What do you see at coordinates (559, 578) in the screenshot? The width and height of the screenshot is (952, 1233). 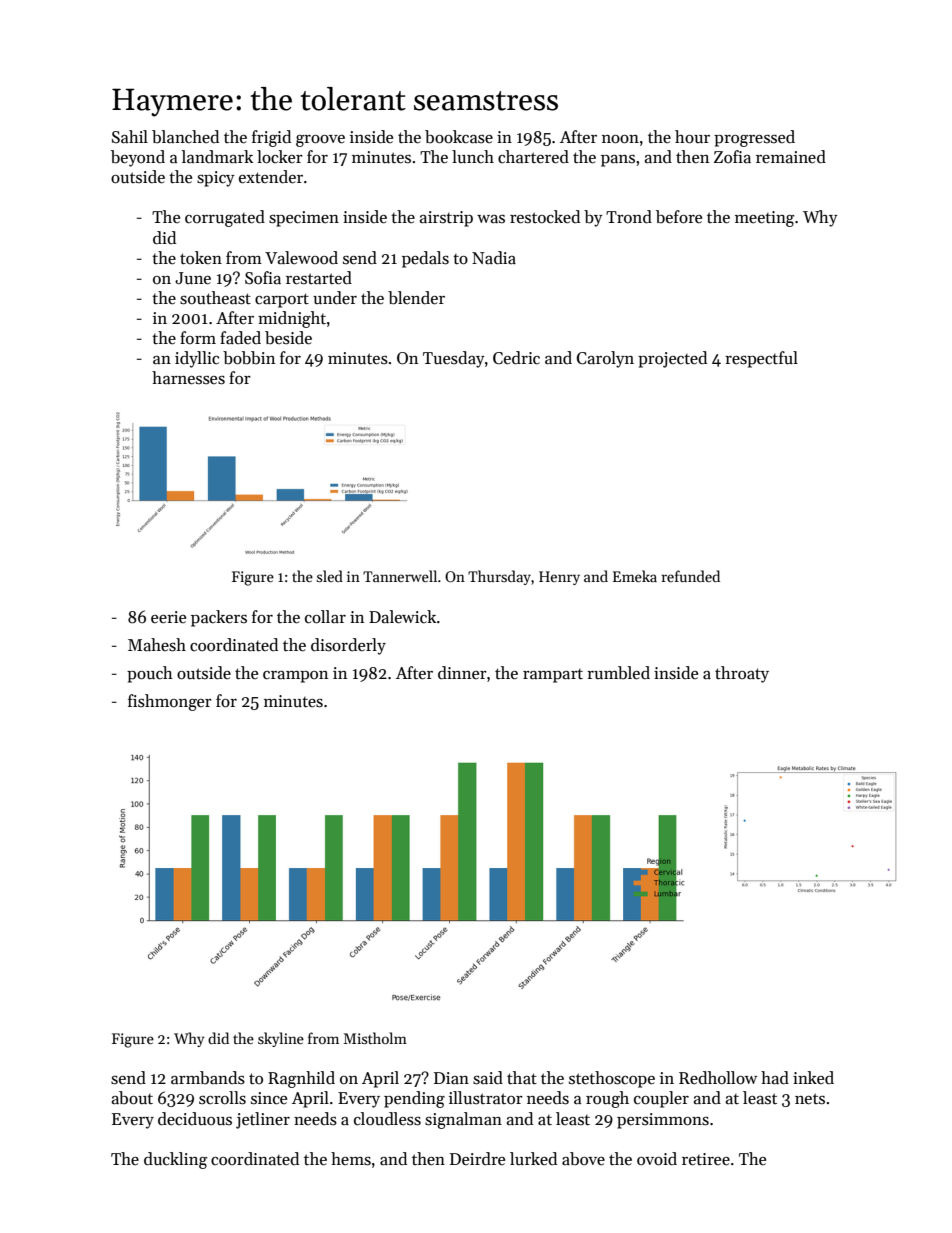 I see `Henry` at bounding box center [559, 578].
